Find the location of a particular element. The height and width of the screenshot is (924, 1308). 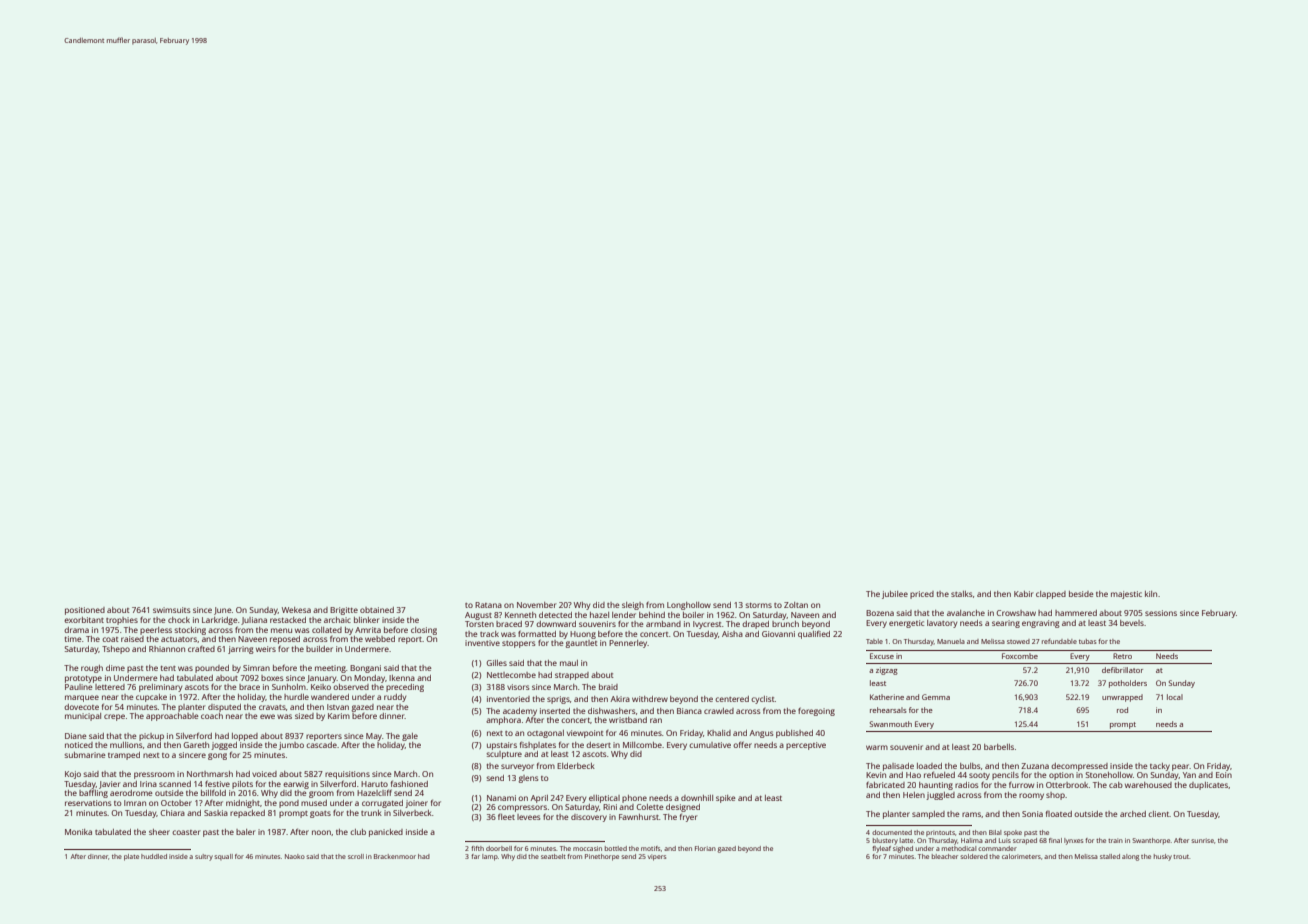

obtained is located at coordinates (377, 610).
